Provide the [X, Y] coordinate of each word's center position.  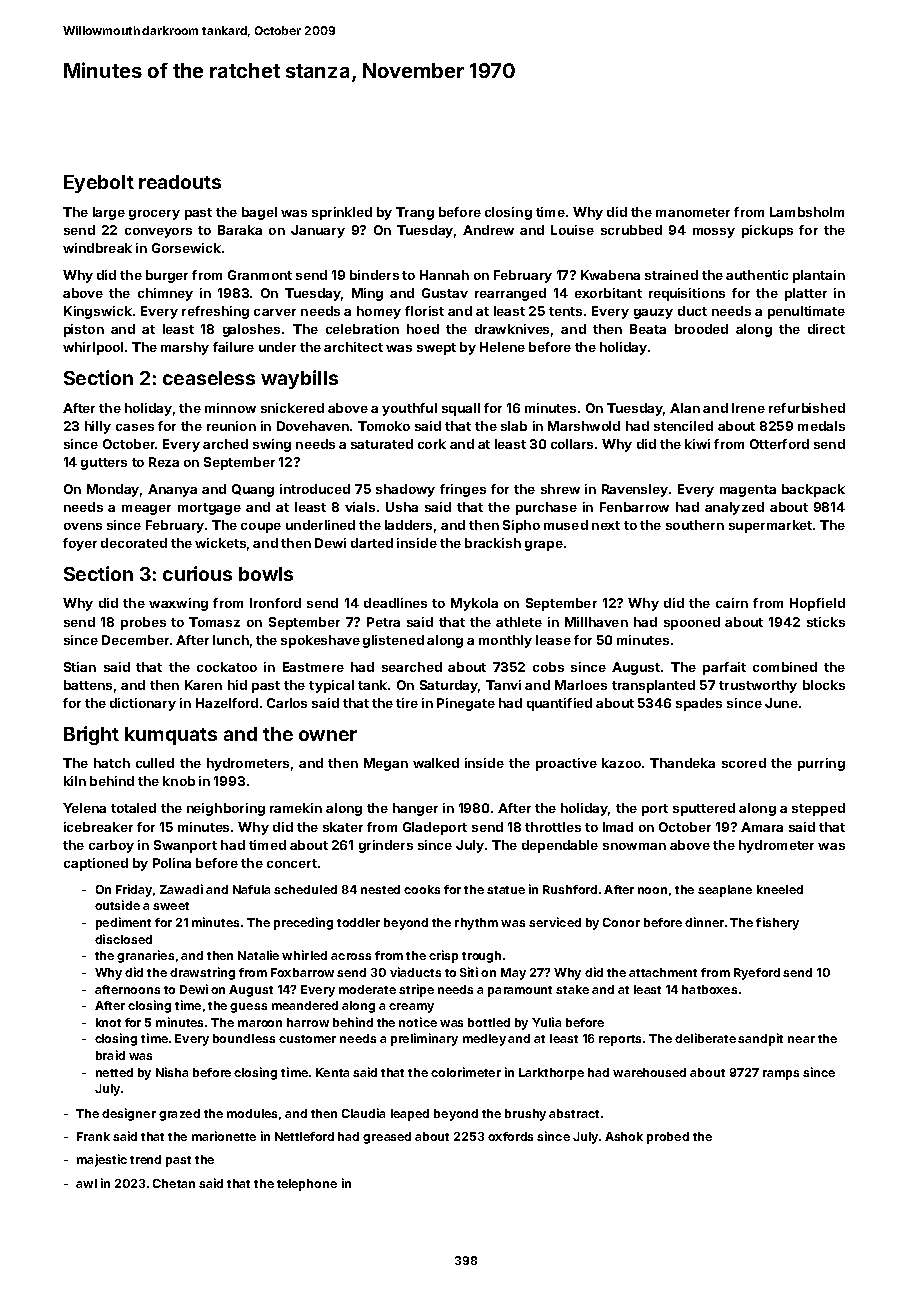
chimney [165, 294]
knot [108, 1022]
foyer [80, 544]
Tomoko [384, 426]
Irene [748, 408]
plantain [819, 276]
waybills [299, 379]
